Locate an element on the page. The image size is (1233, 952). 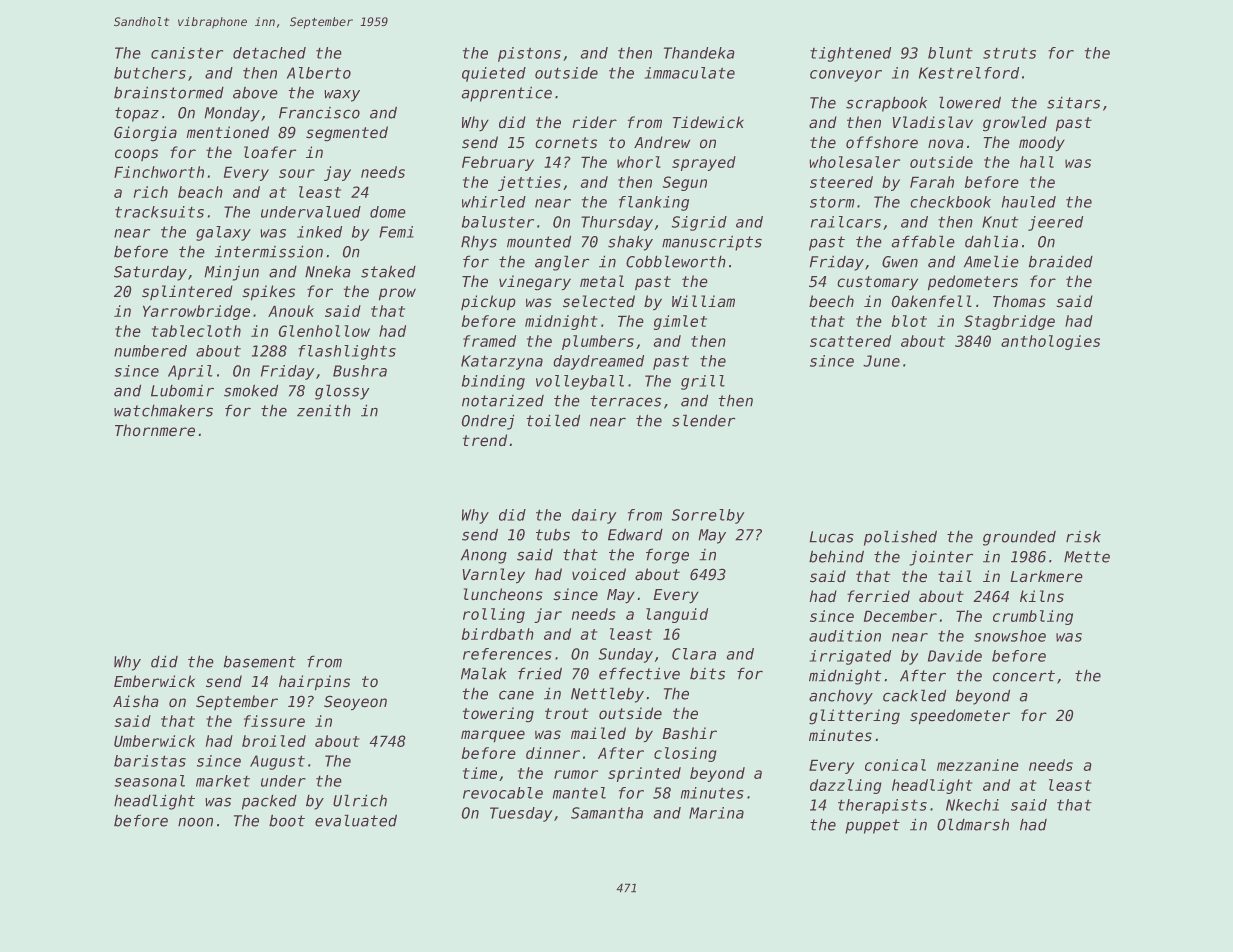
jar is located at coordinates (548, 615).
